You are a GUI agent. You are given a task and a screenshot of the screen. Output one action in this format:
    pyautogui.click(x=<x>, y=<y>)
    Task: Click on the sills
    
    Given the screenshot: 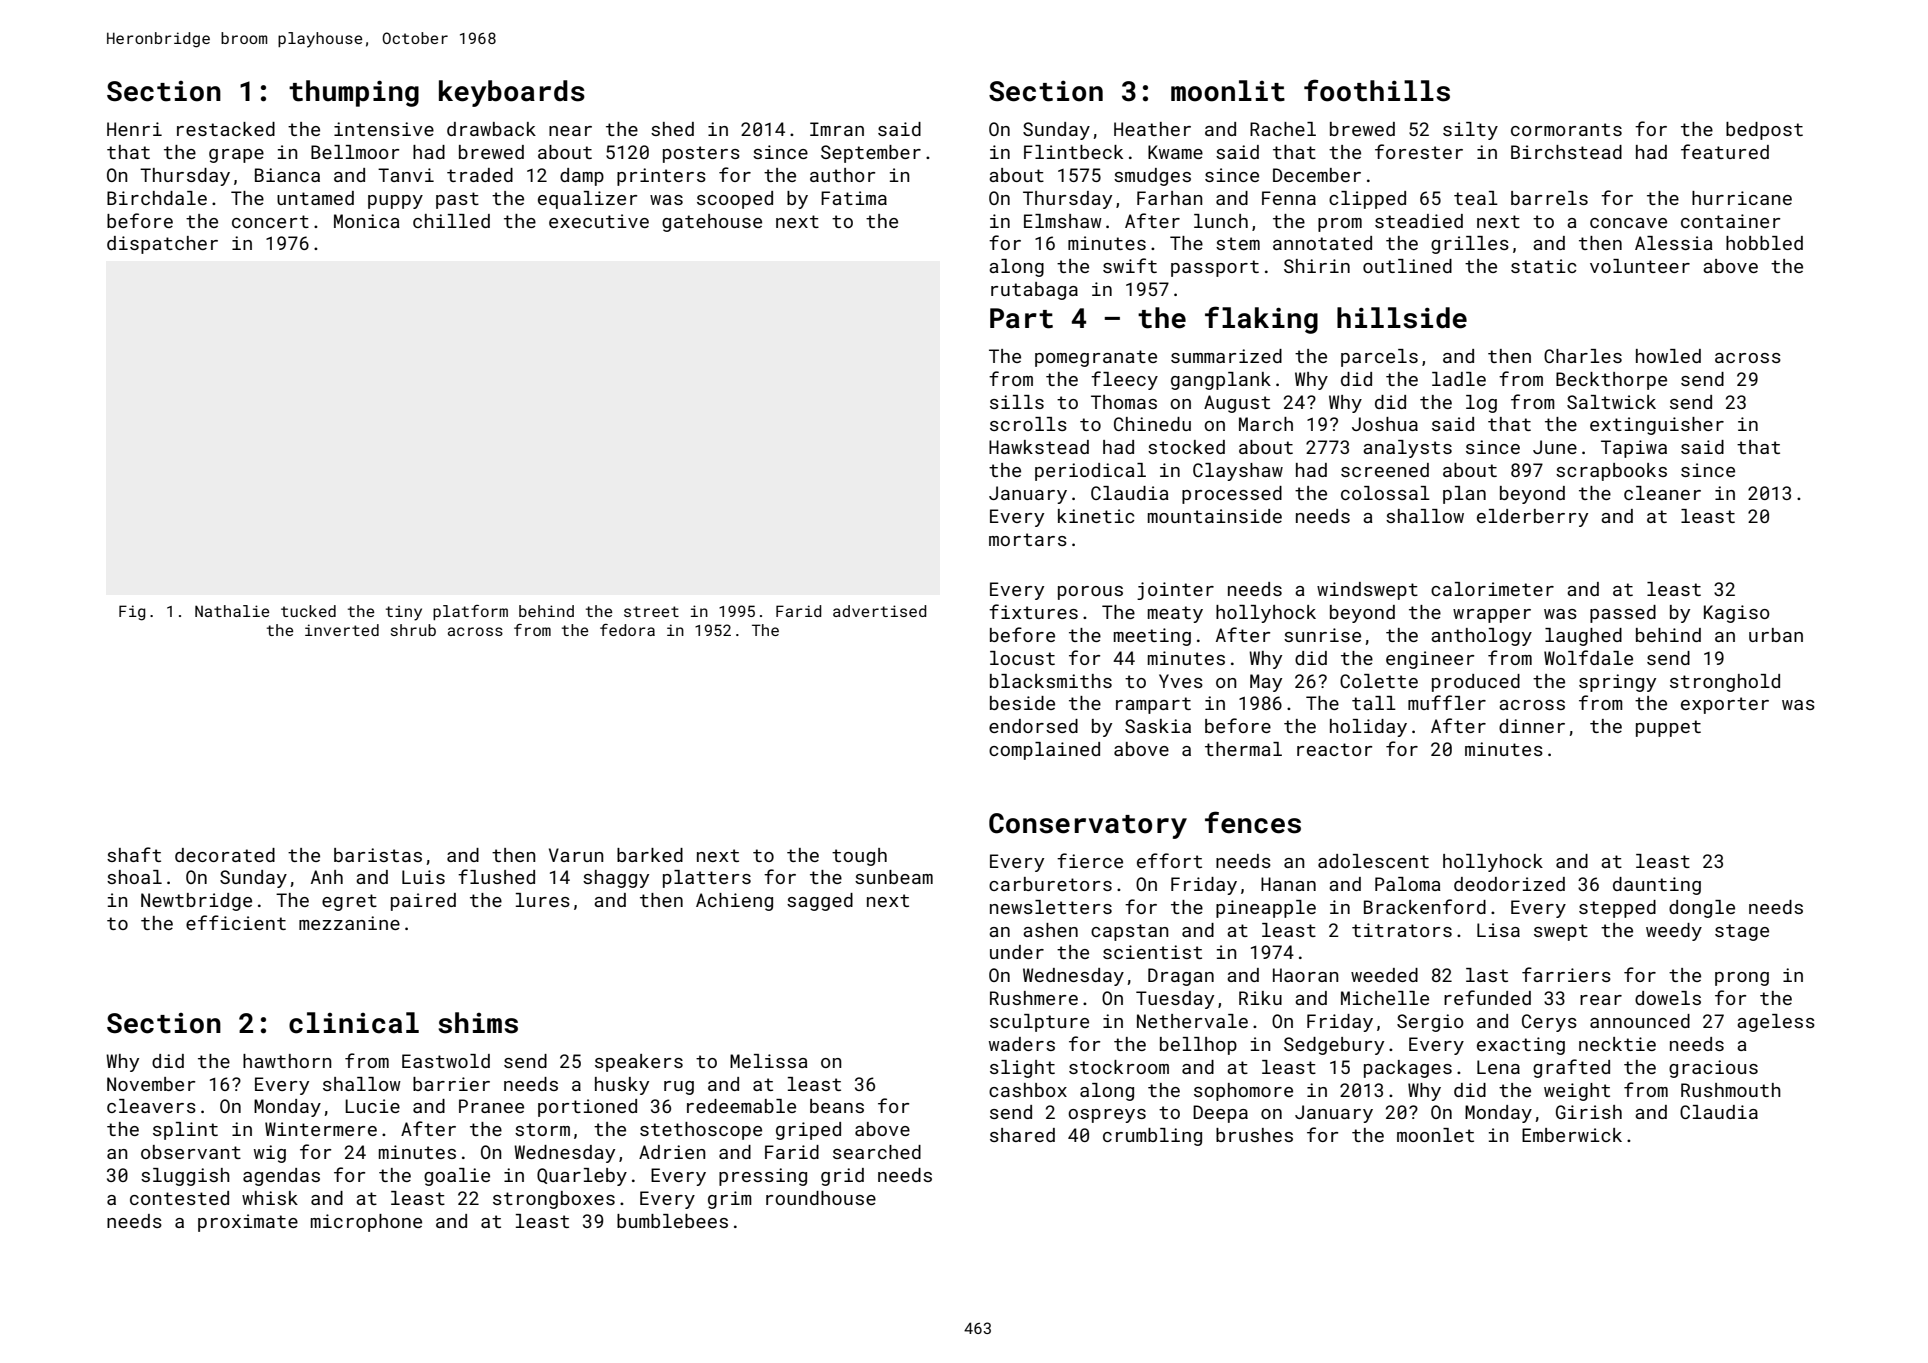 What is the action you would take?
    pyautogui.click(x=1017, y=402)
